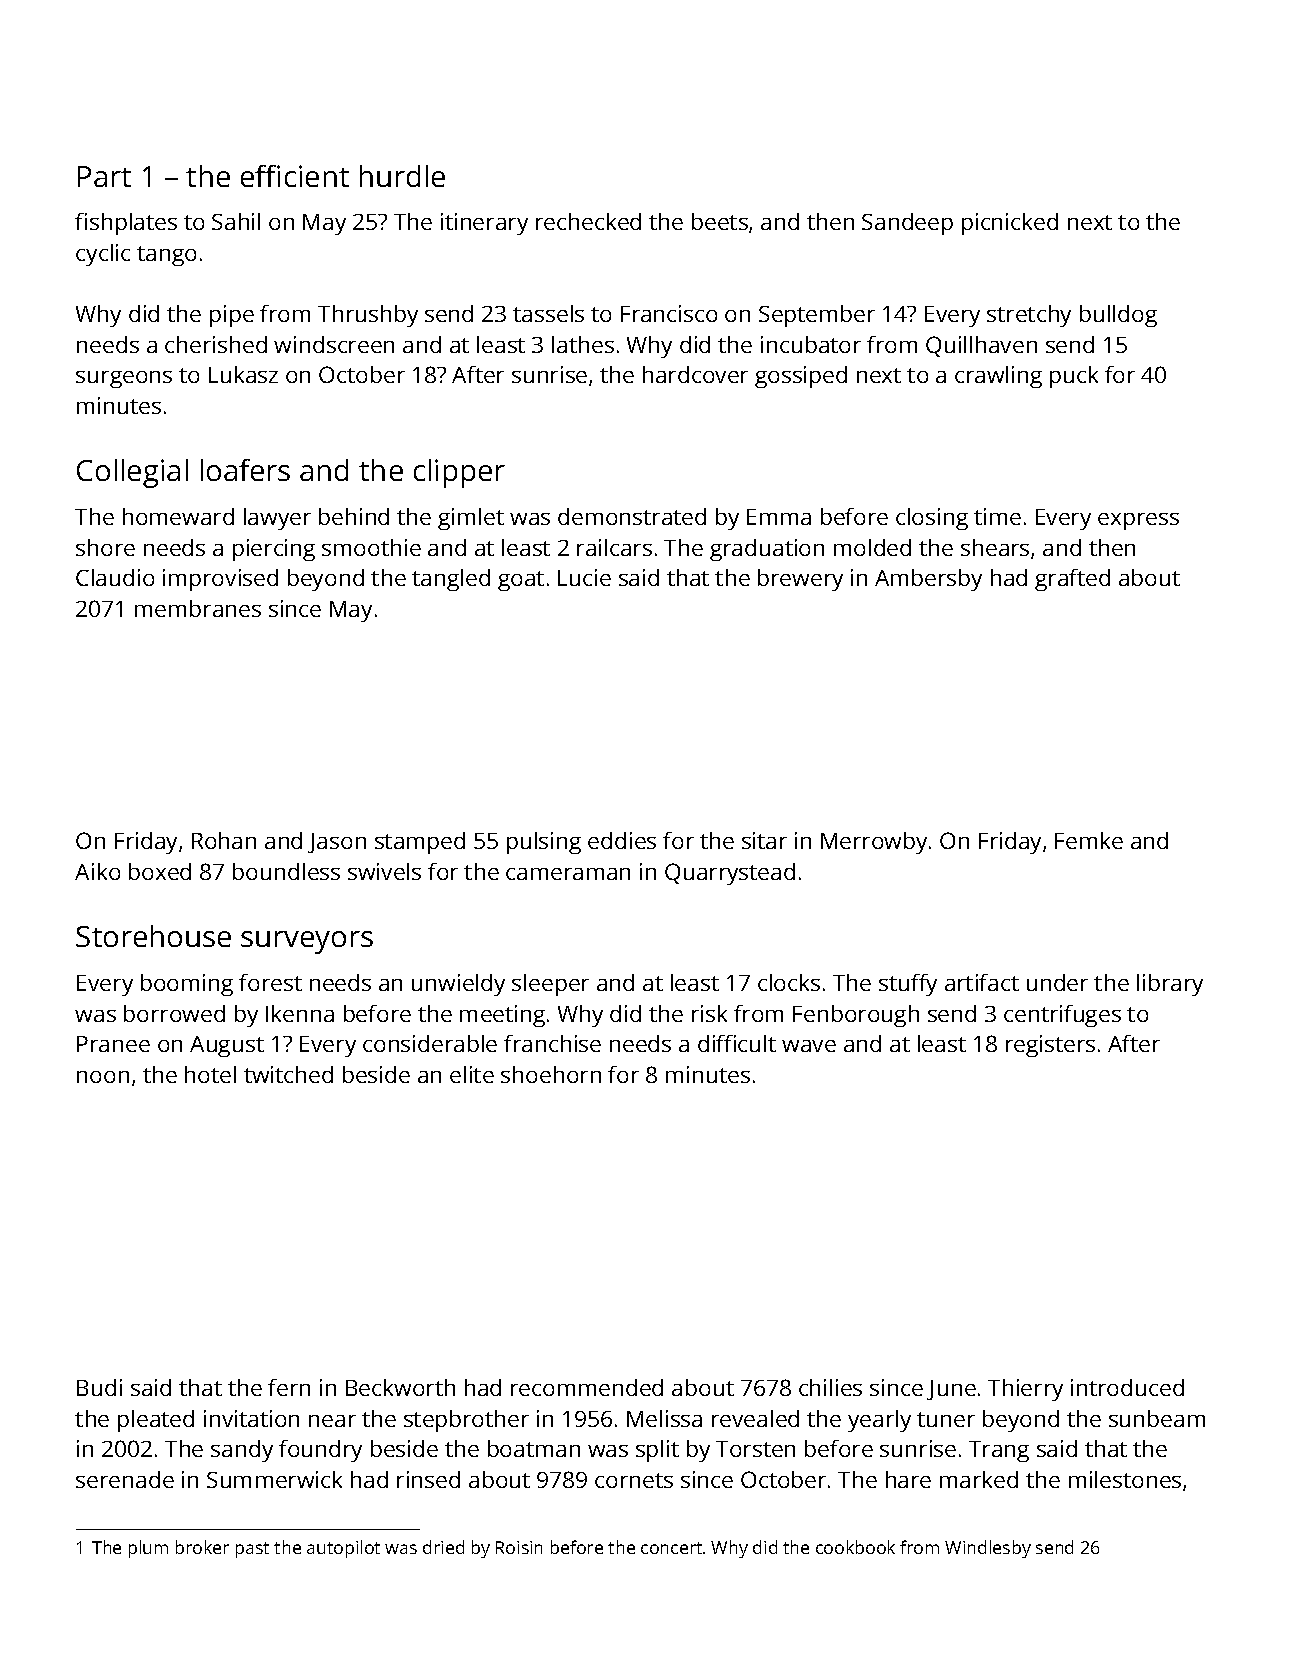 The width and height of the screenshot is (1298, 1679). Describe the element at coordinates (156, 1421) in the screenshot. I see `pleated` at that location.
